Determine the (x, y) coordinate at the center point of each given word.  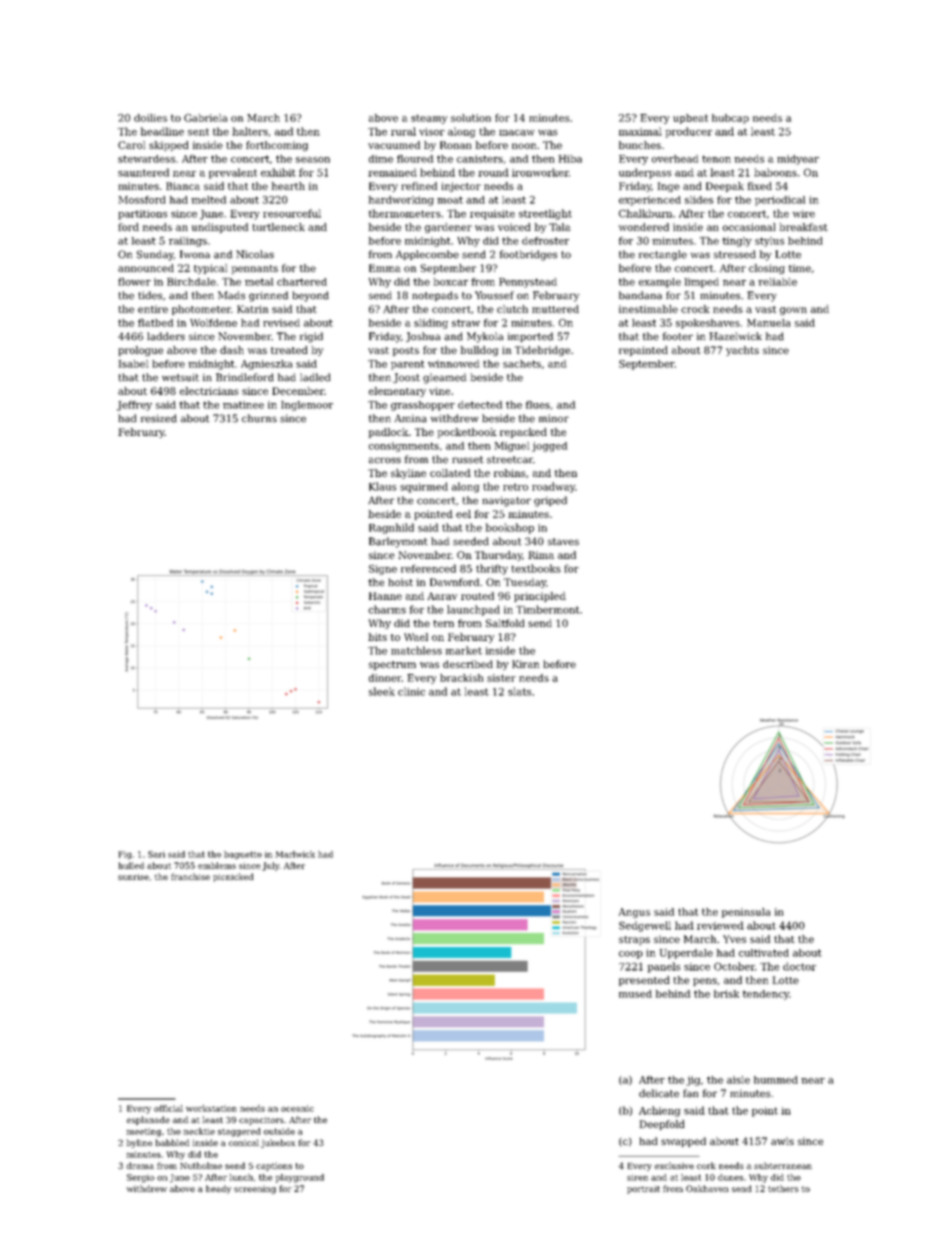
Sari (156, 854)
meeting (144, 1132)
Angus (634, 913)
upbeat (690, 119)
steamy (429, 119)
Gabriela (205, 118)
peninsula (746, 913)
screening (255, 1189)
